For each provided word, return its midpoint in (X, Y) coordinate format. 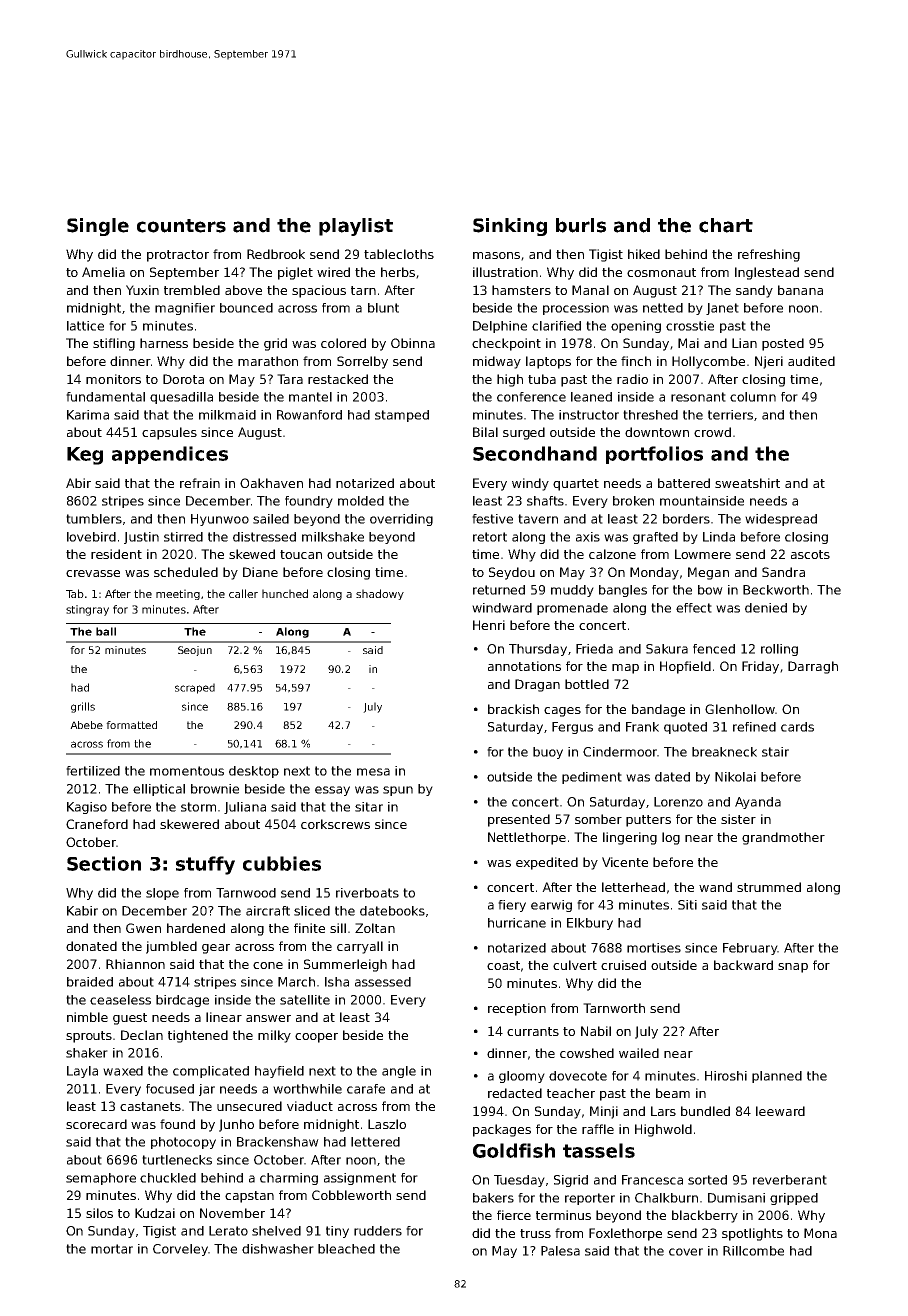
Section (104, 863)
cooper (316, 1038)
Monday (654, 573)
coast (503, 965)
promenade (572, 609)
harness (164, 343)
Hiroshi (726, 1076)
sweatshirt (747, 483)
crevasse (93, 573)
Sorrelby (362, 362)
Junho (236, 1125)
